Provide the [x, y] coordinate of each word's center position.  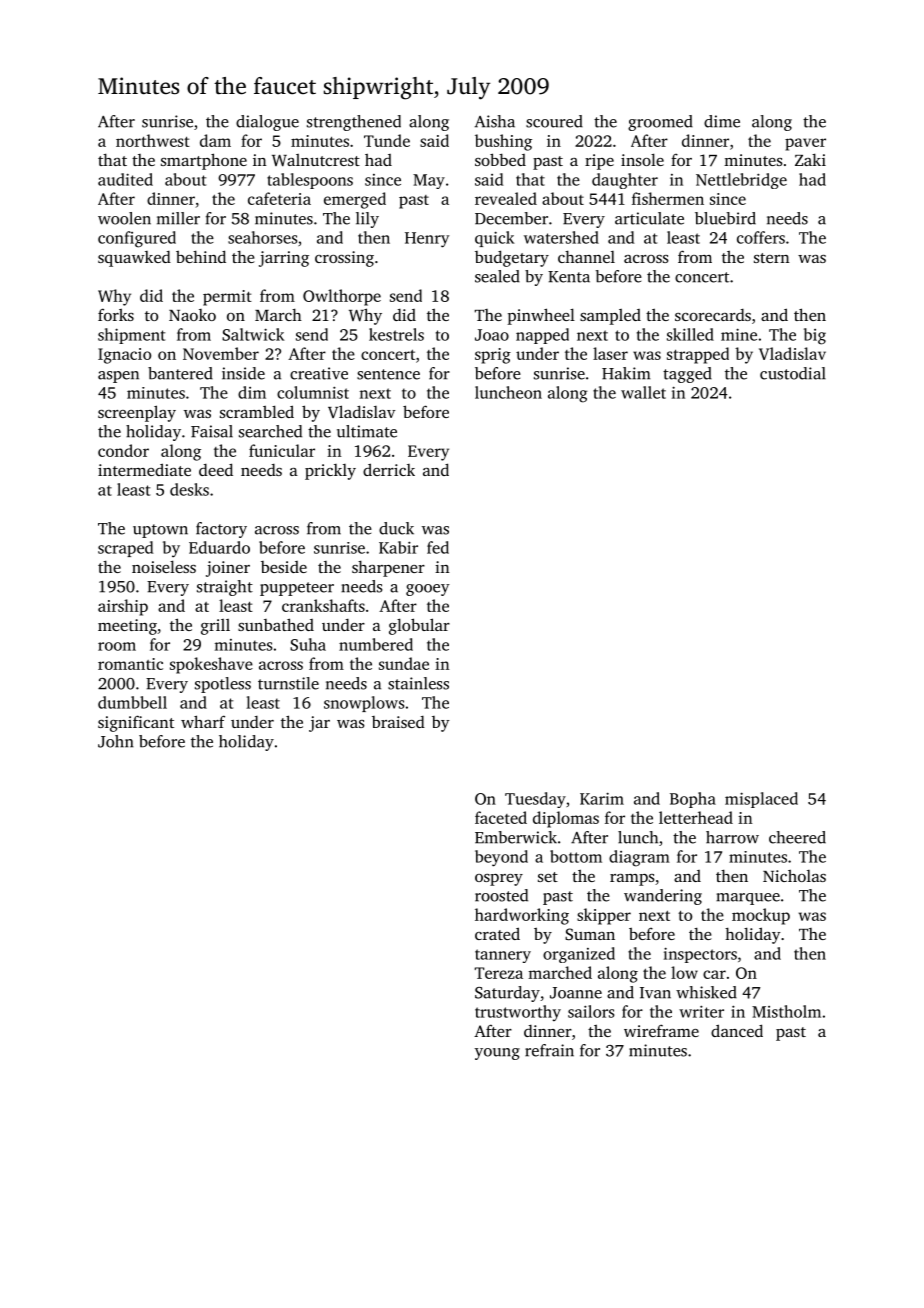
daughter [625, 181]
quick [495, 239]
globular [419, 626]
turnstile [288, 683]
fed [438, 547]
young [497, 1054]
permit [227, 298]
